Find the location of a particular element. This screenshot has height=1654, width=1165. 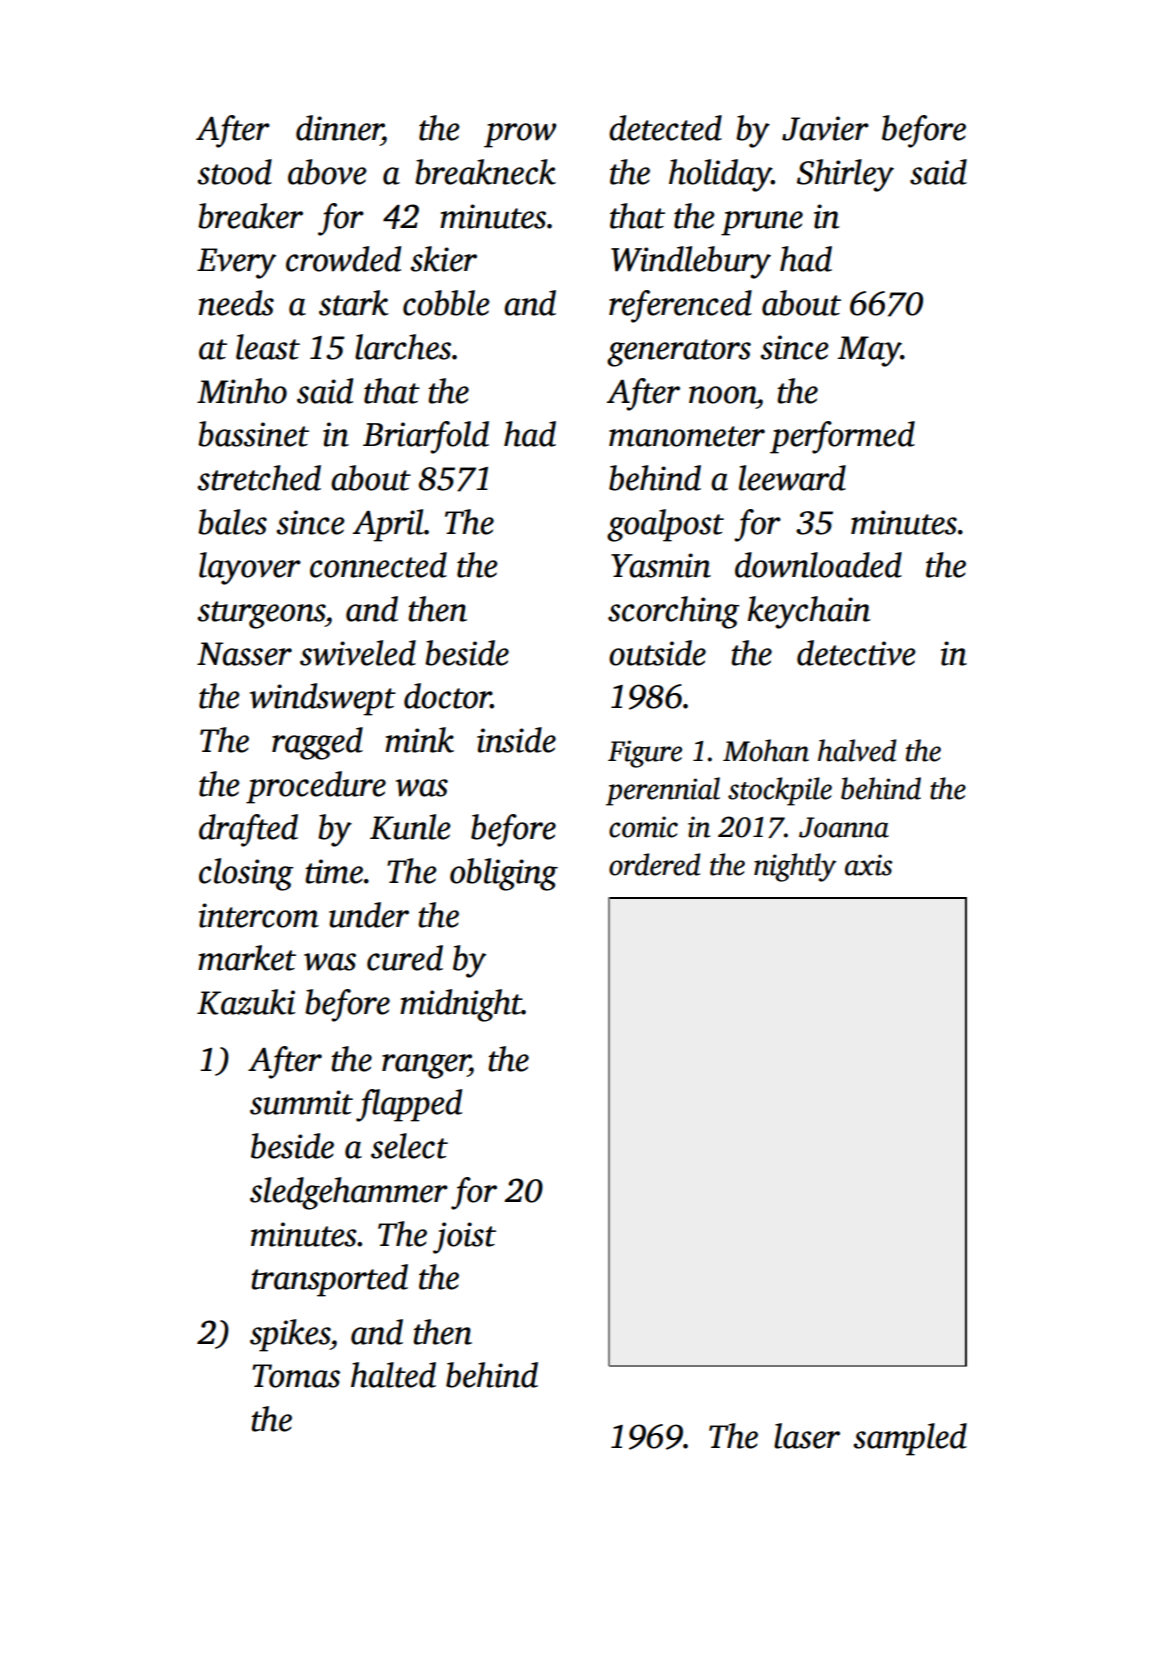

spikes is located at coordinates (290, 1335).
